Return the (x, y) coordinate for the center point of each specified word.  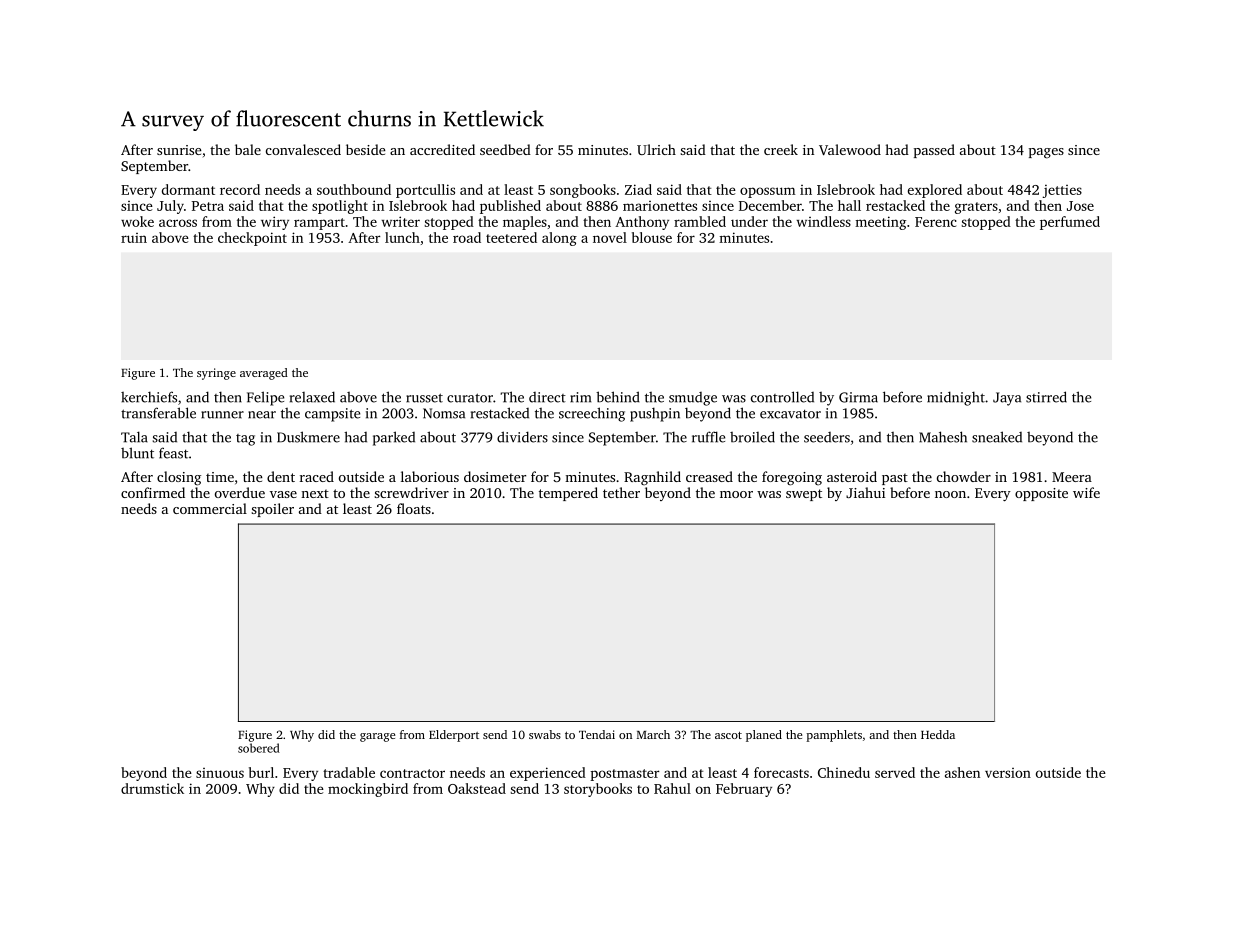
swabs (545, 734)
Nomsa (444, 413)
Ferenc (936, 222)
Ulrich (656, 149)
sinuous (220, 773)
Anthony (642, 223)
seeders (827, 437)
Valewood (850, 149)
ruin (134, 238)
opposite (1041, 494)
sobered (259, 748)
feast (173, 453)
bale (248, 149)
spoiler (272, 510)
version (1008, 773)
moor (736, 494)
